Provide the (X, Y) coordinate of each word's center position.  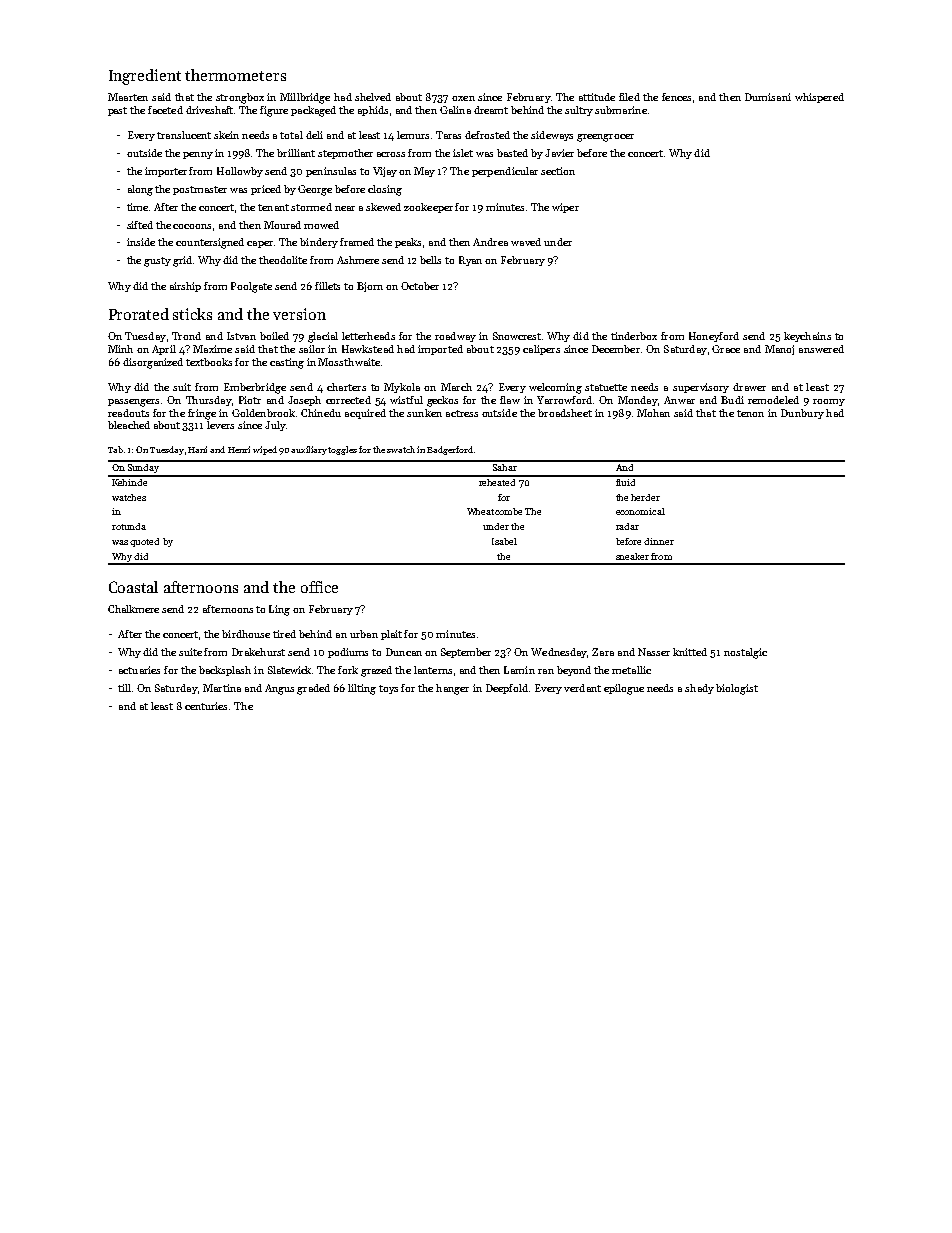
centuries (206, 706)
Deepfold (507, 689)
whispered (819, 98)
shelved (373, 97)
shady (699, 689)
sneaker (632, 556)
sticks (192, 314)
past (117, 111)
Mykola (402, 388)
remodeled (773, 400)
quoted (144, 542)
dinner (659, 541)
